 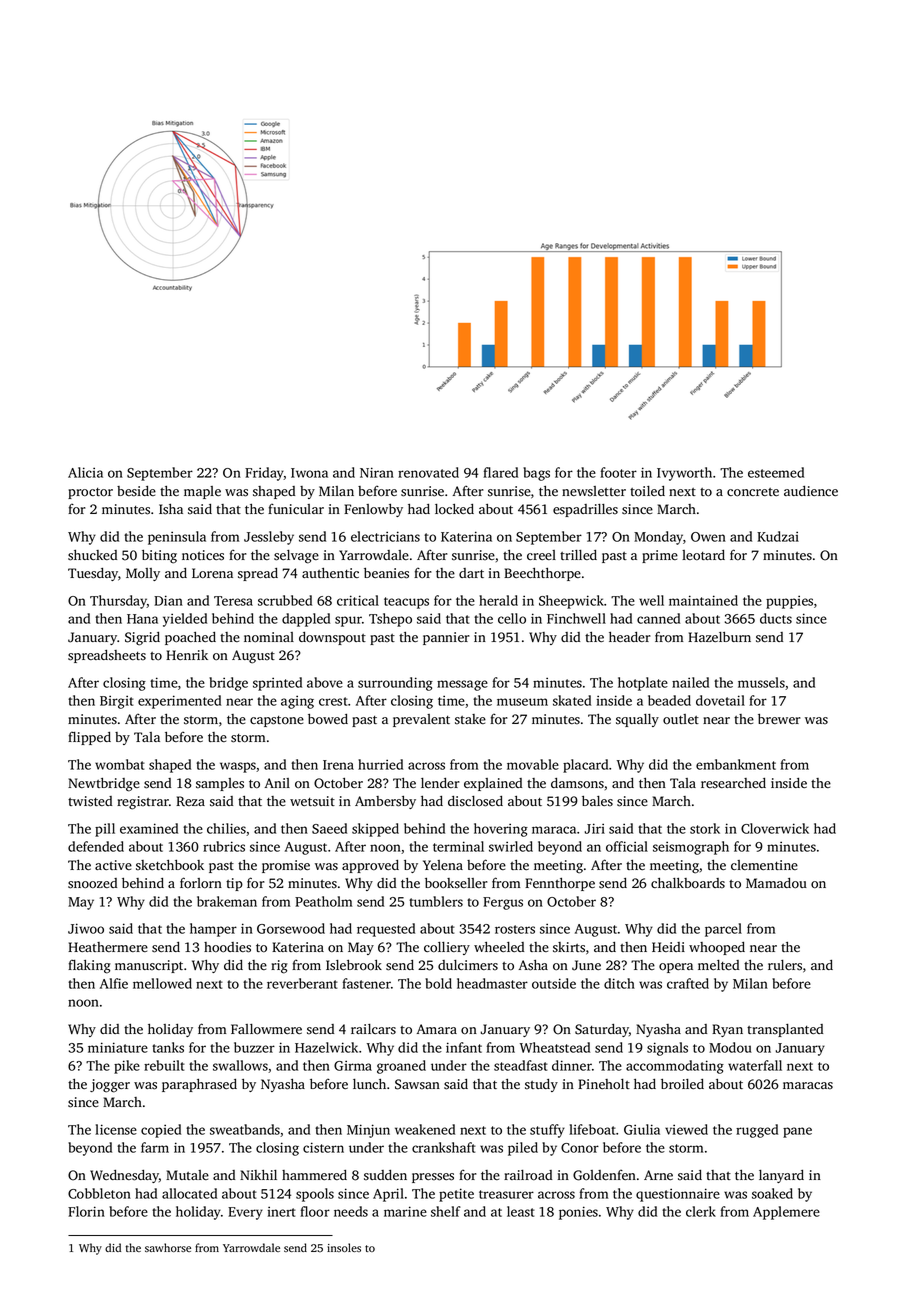 What do you see at coordinates (533, 764) in the screenshot?
I see `movable` at bounding box center [533, 764].
